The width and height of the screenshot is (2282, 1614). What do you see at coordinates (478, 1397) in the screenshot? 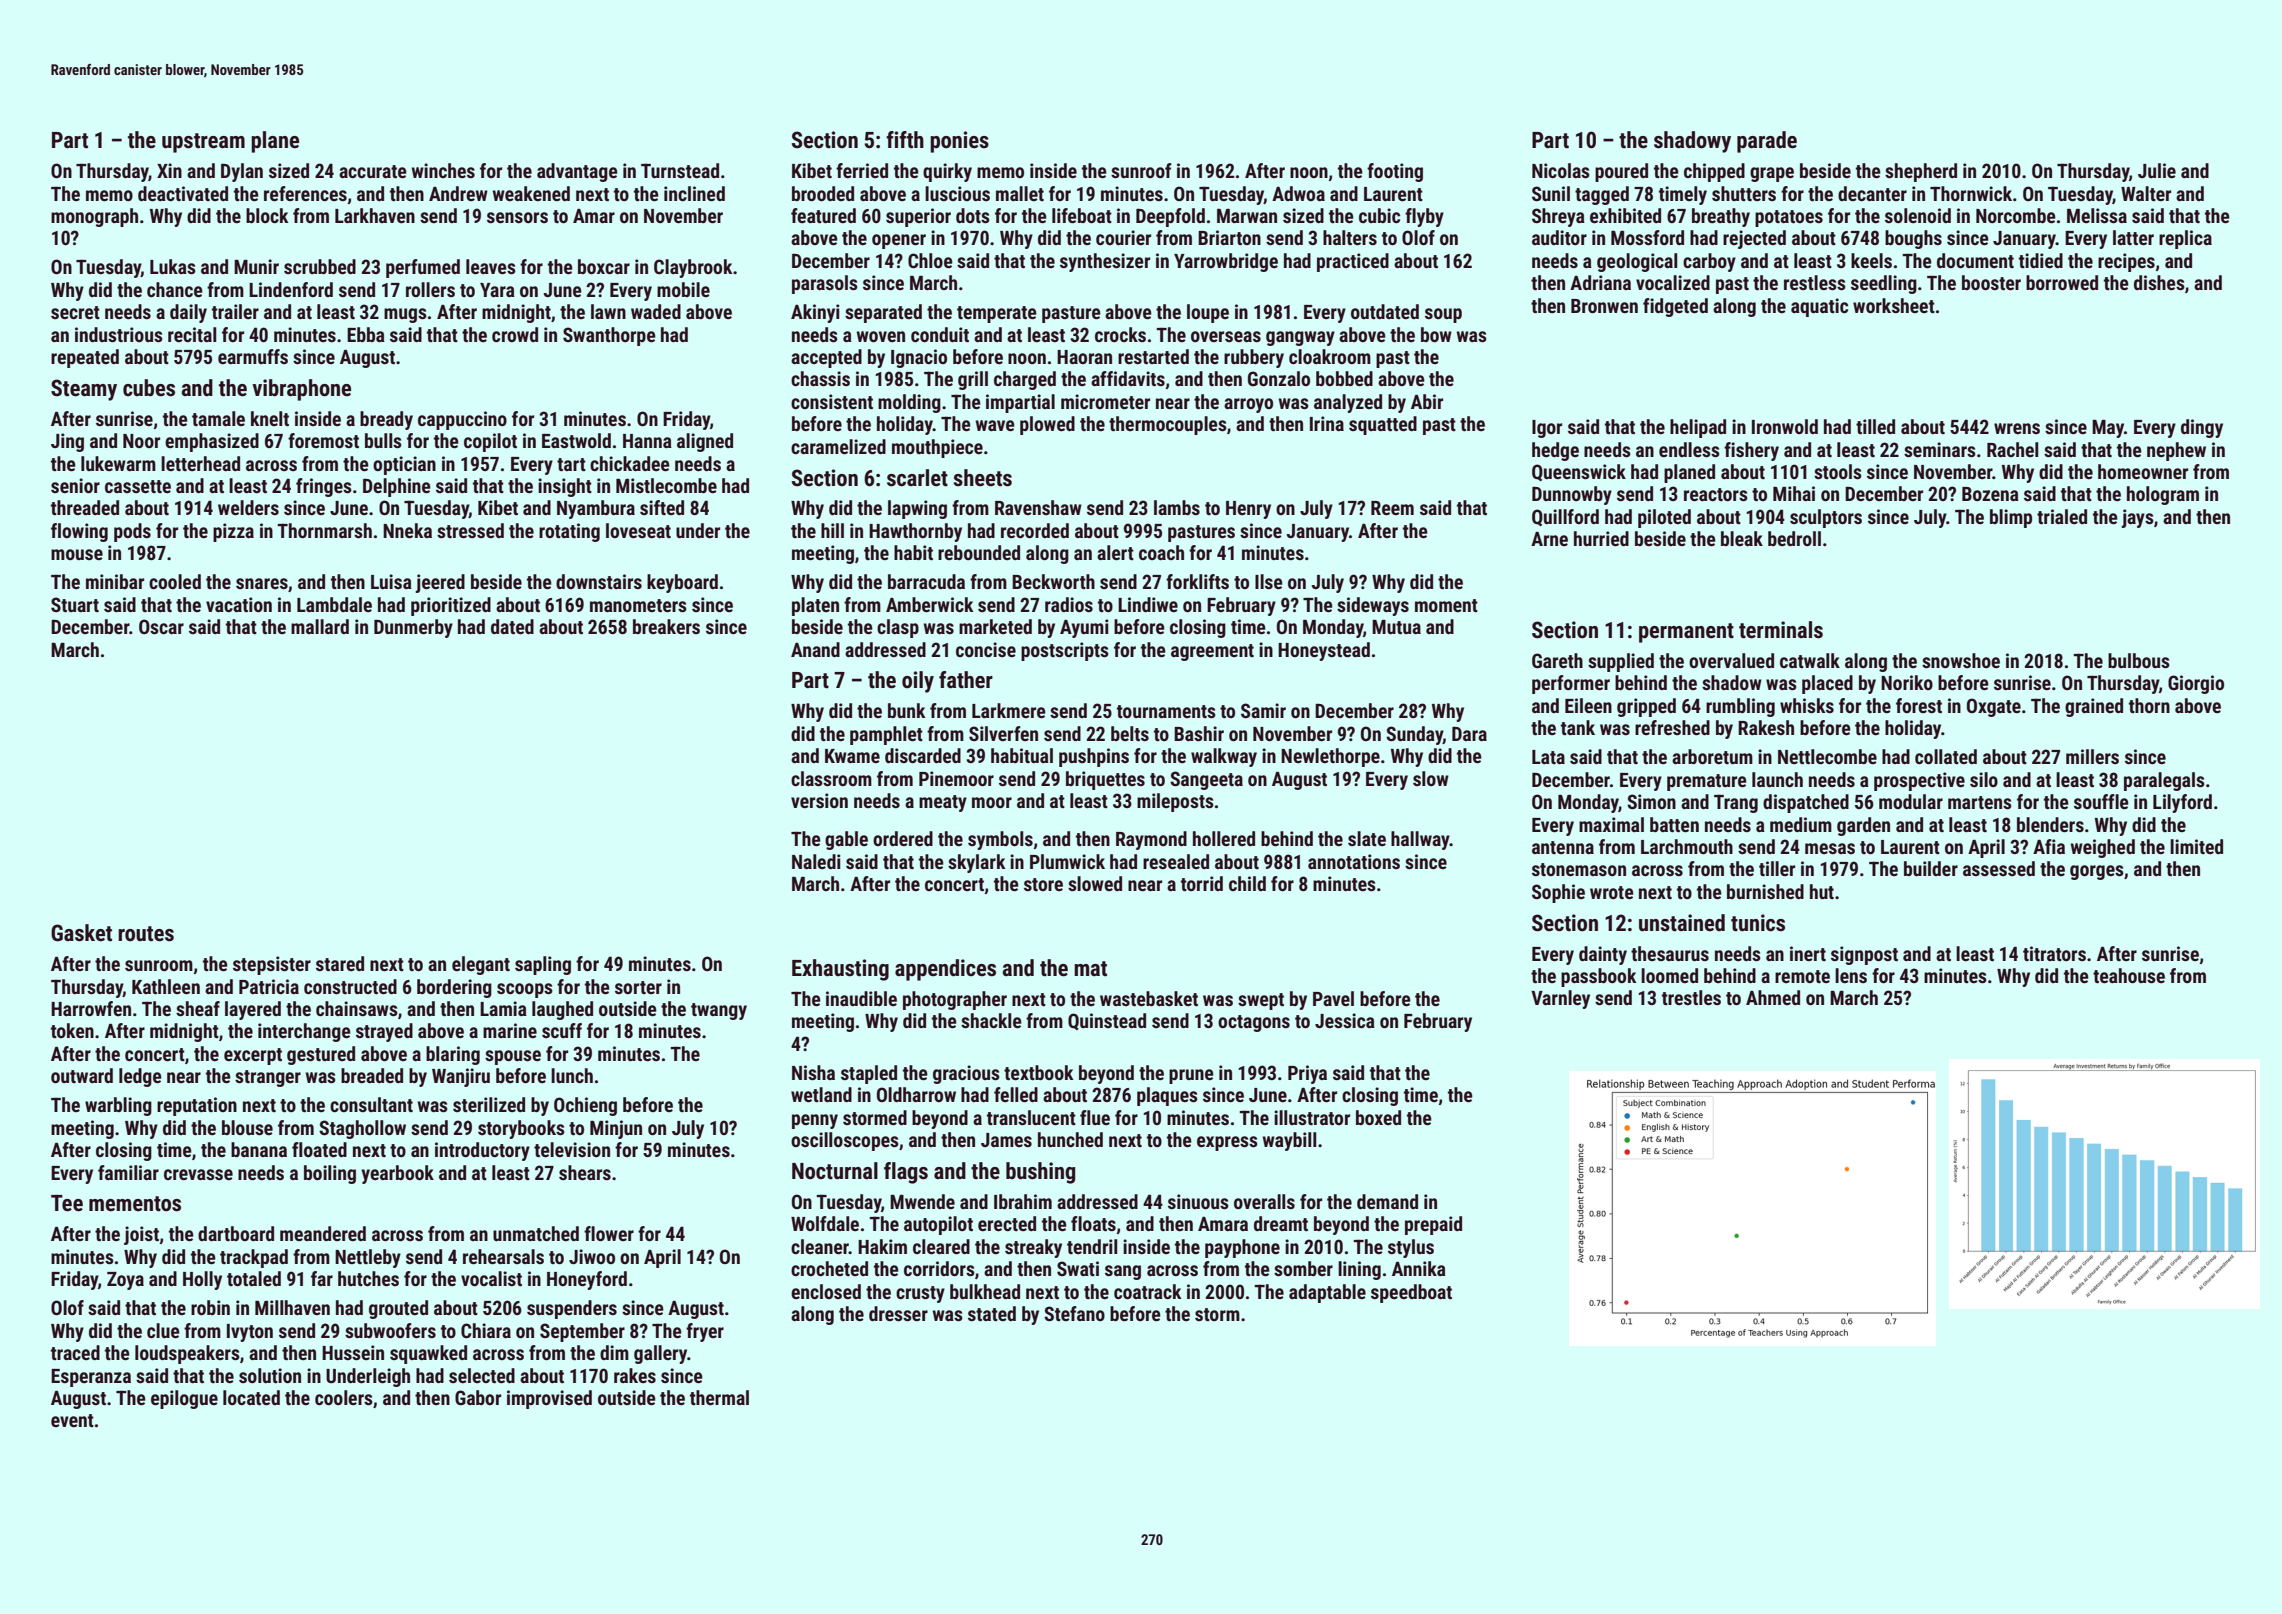
I see `Gabor` at bounding box center [478, 1397].
